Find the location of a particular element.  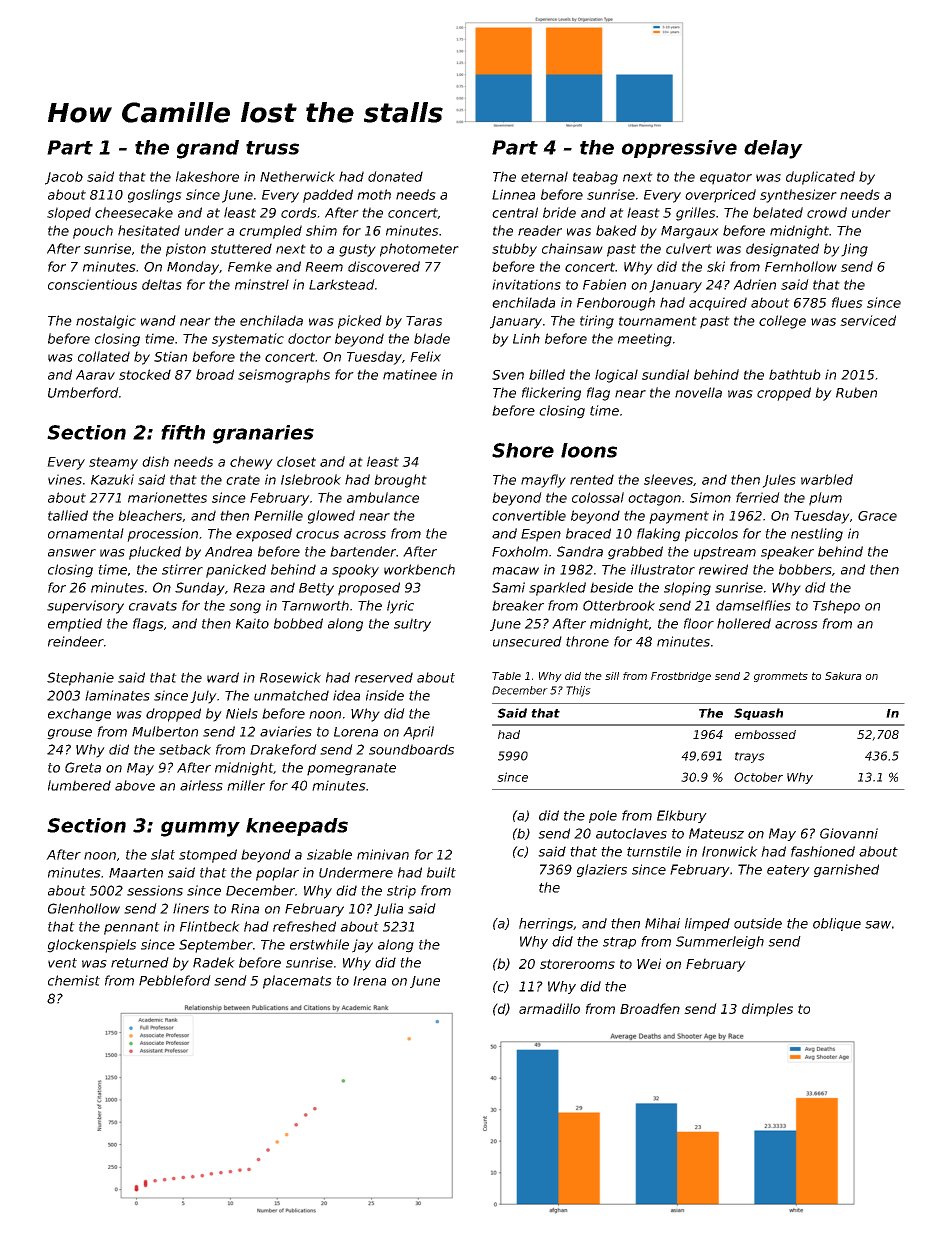

plucked is located at coordinates (155, 553).
